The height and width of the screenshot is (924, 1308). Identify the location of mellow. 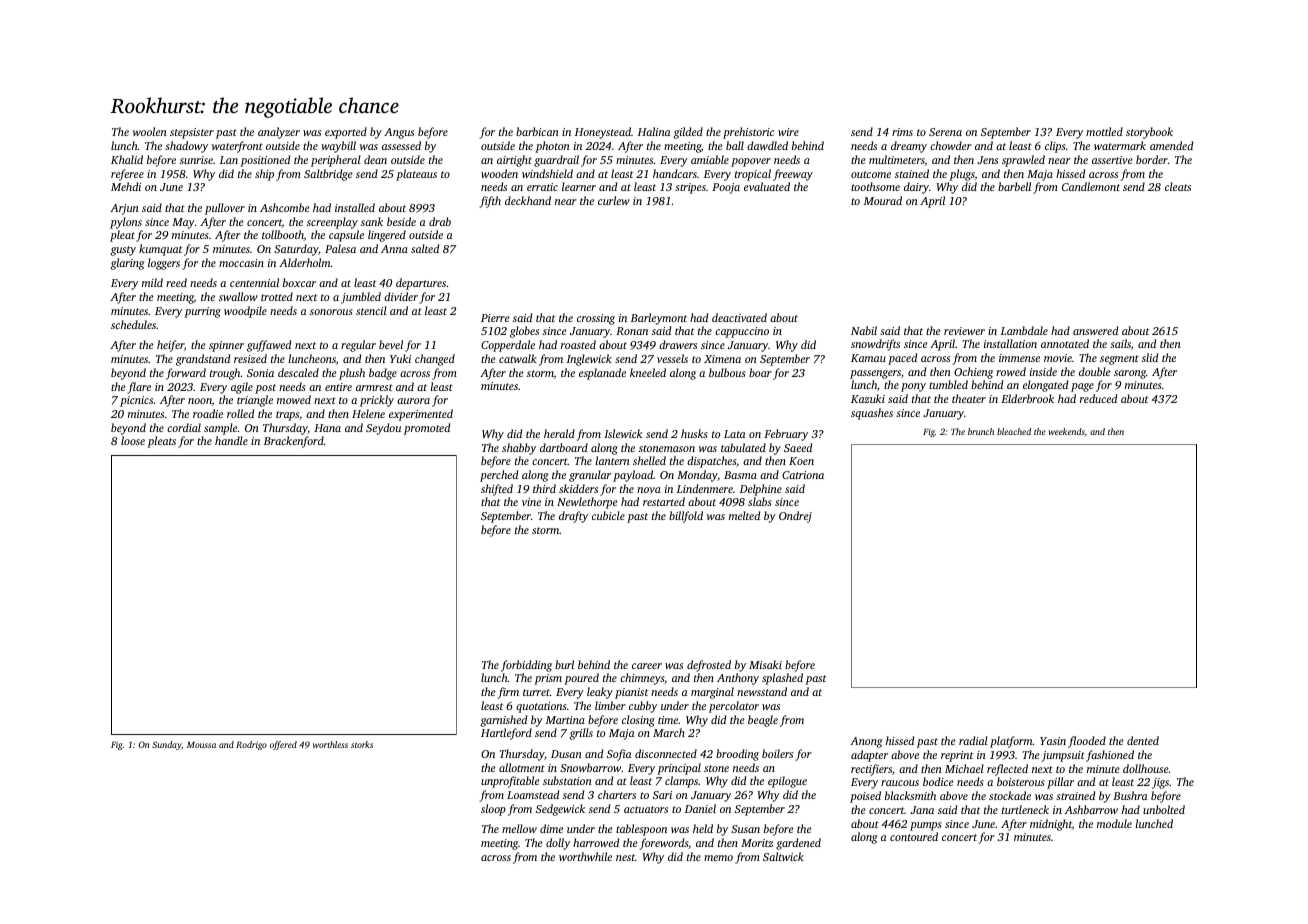
(519, 828).
